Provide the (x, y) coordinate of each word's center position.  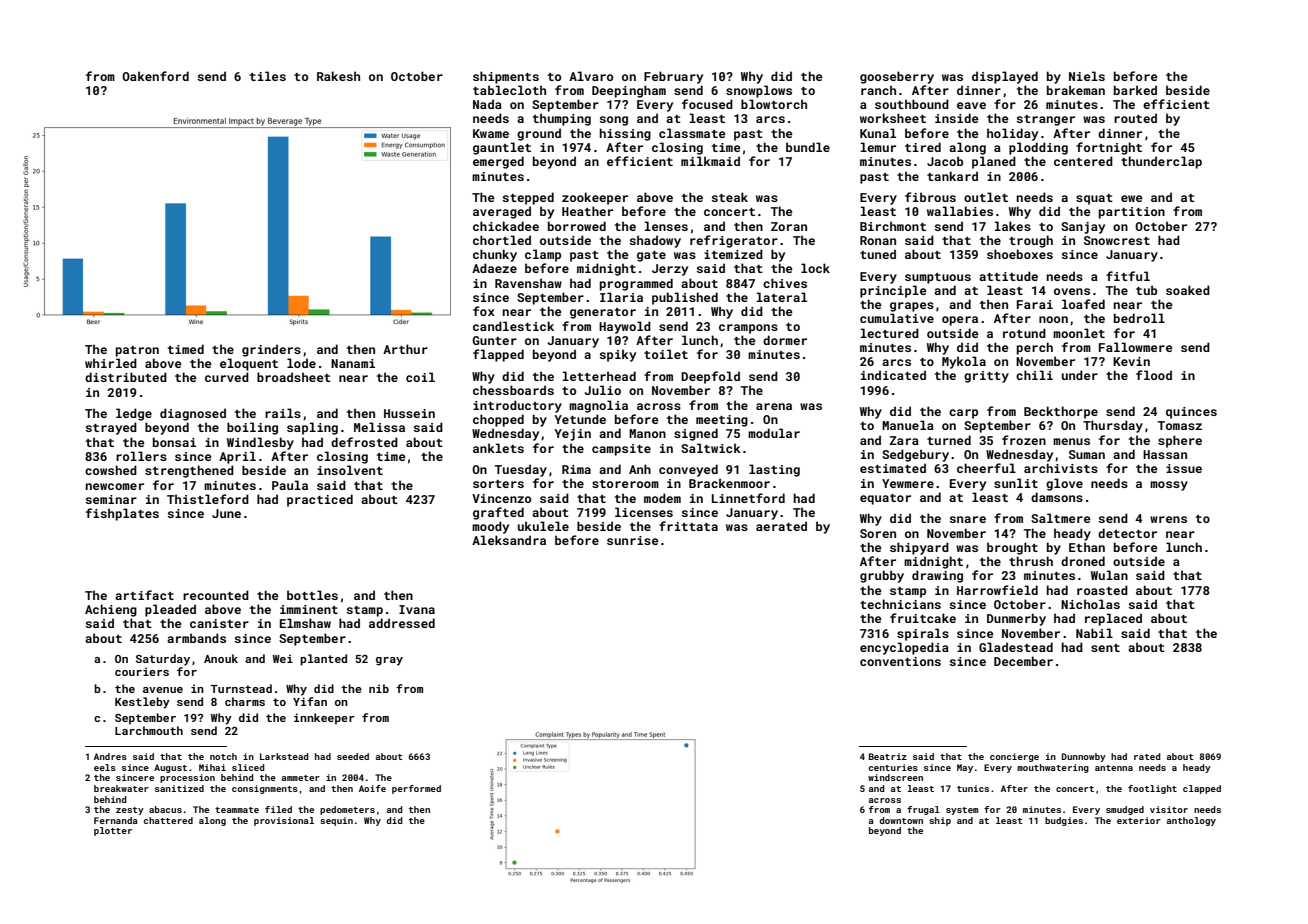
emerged (498, 162)
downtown (901, 820)
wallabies (960, 211)
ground (539, 134)
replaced (1113, 619)
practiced (320, 500)
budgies (1064, 821)
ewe (1132, 198)
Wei (283, 658)
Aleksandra (509, 540)
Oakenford (155, 76)
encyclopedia (904, 648)
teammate (237, 810)
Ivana (417, 609)
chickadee (506, 226)
